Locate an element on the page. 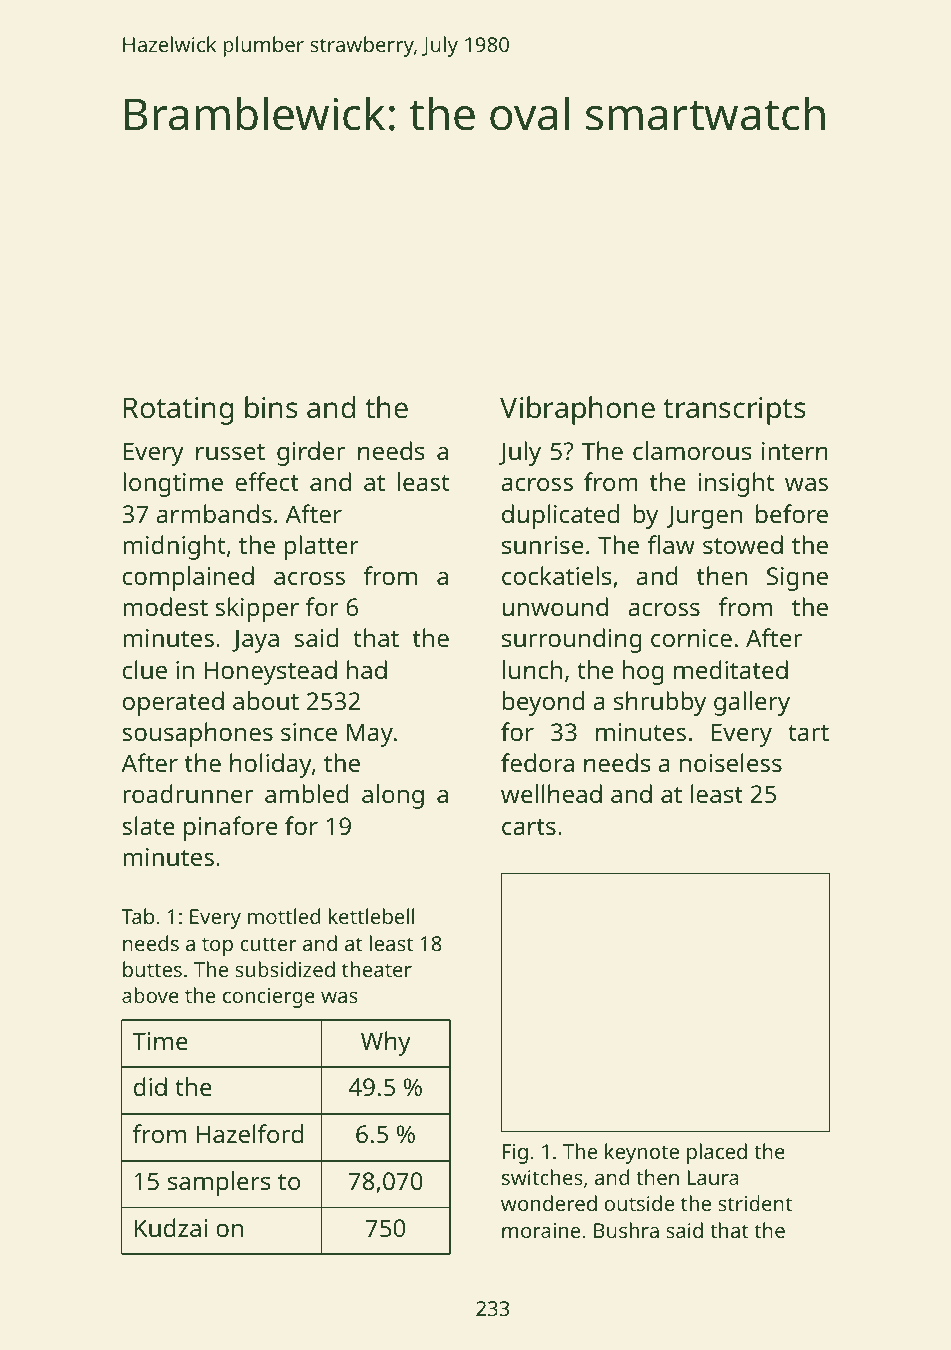 This page has height=1350, width=951. transcripts is located at coordinates (734, 411).
